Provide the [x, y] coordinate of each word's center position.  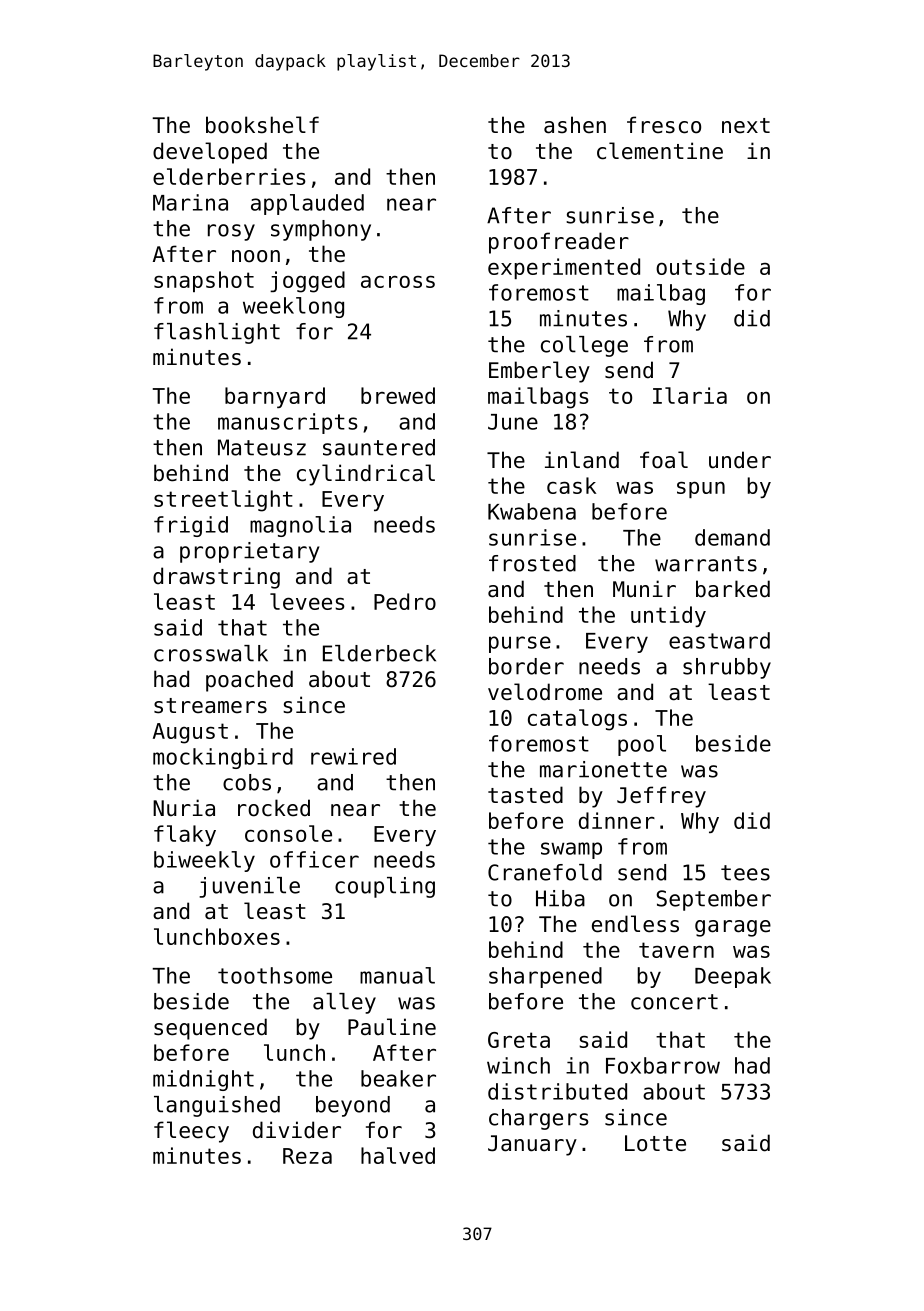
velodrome [545, 692]
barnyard [275, 397]
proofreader [559, 243]
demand [732, 537]
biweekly [204, 861]
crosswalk [211, 653]
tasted [525, 795]
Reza [307, 1156]
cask [571, 485]
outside [700, 266]
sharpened [545, 977]
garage [733, 928]
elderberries [229, 176]
